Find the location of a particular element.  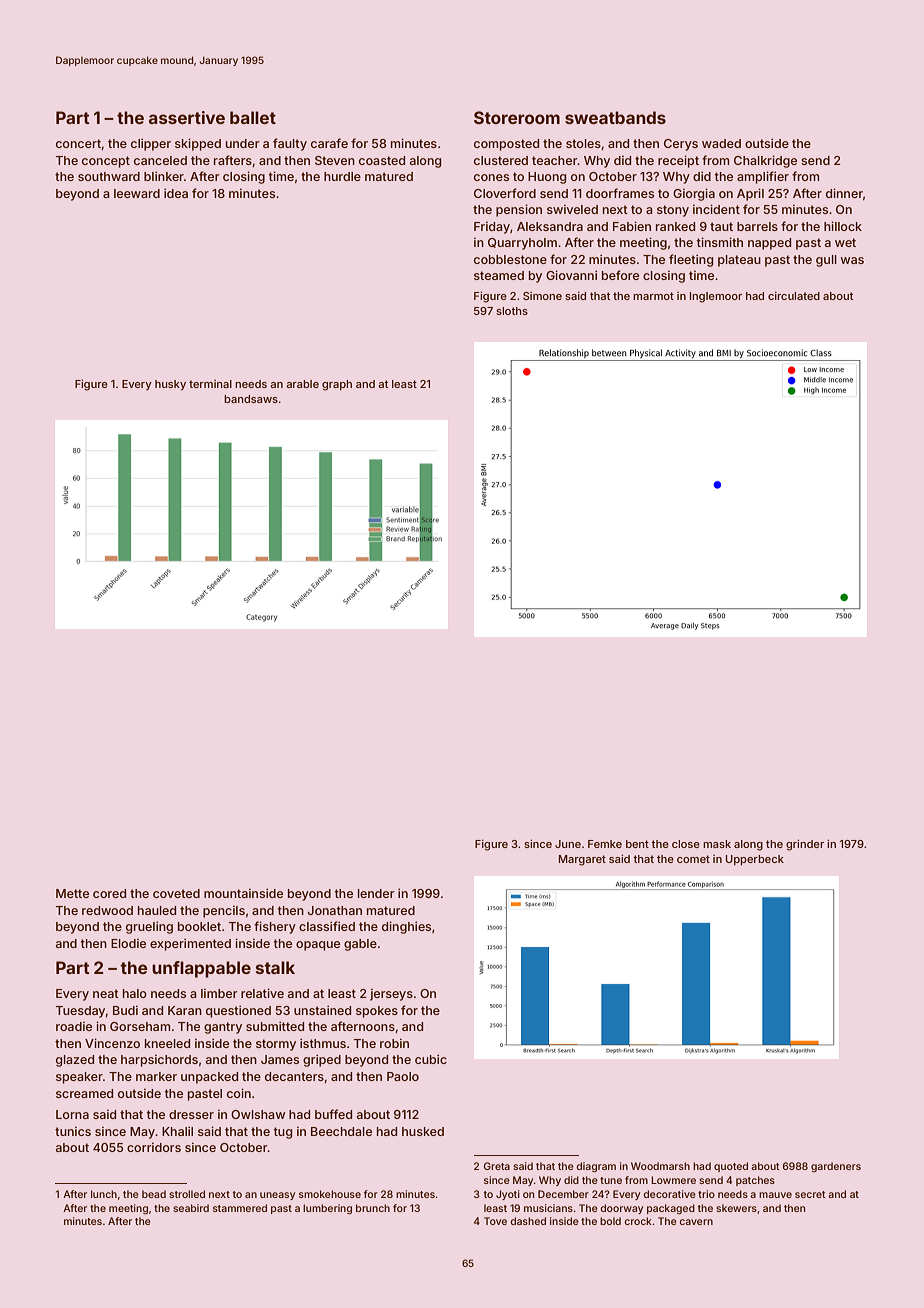

mask is located at coordinates (717, 844).
